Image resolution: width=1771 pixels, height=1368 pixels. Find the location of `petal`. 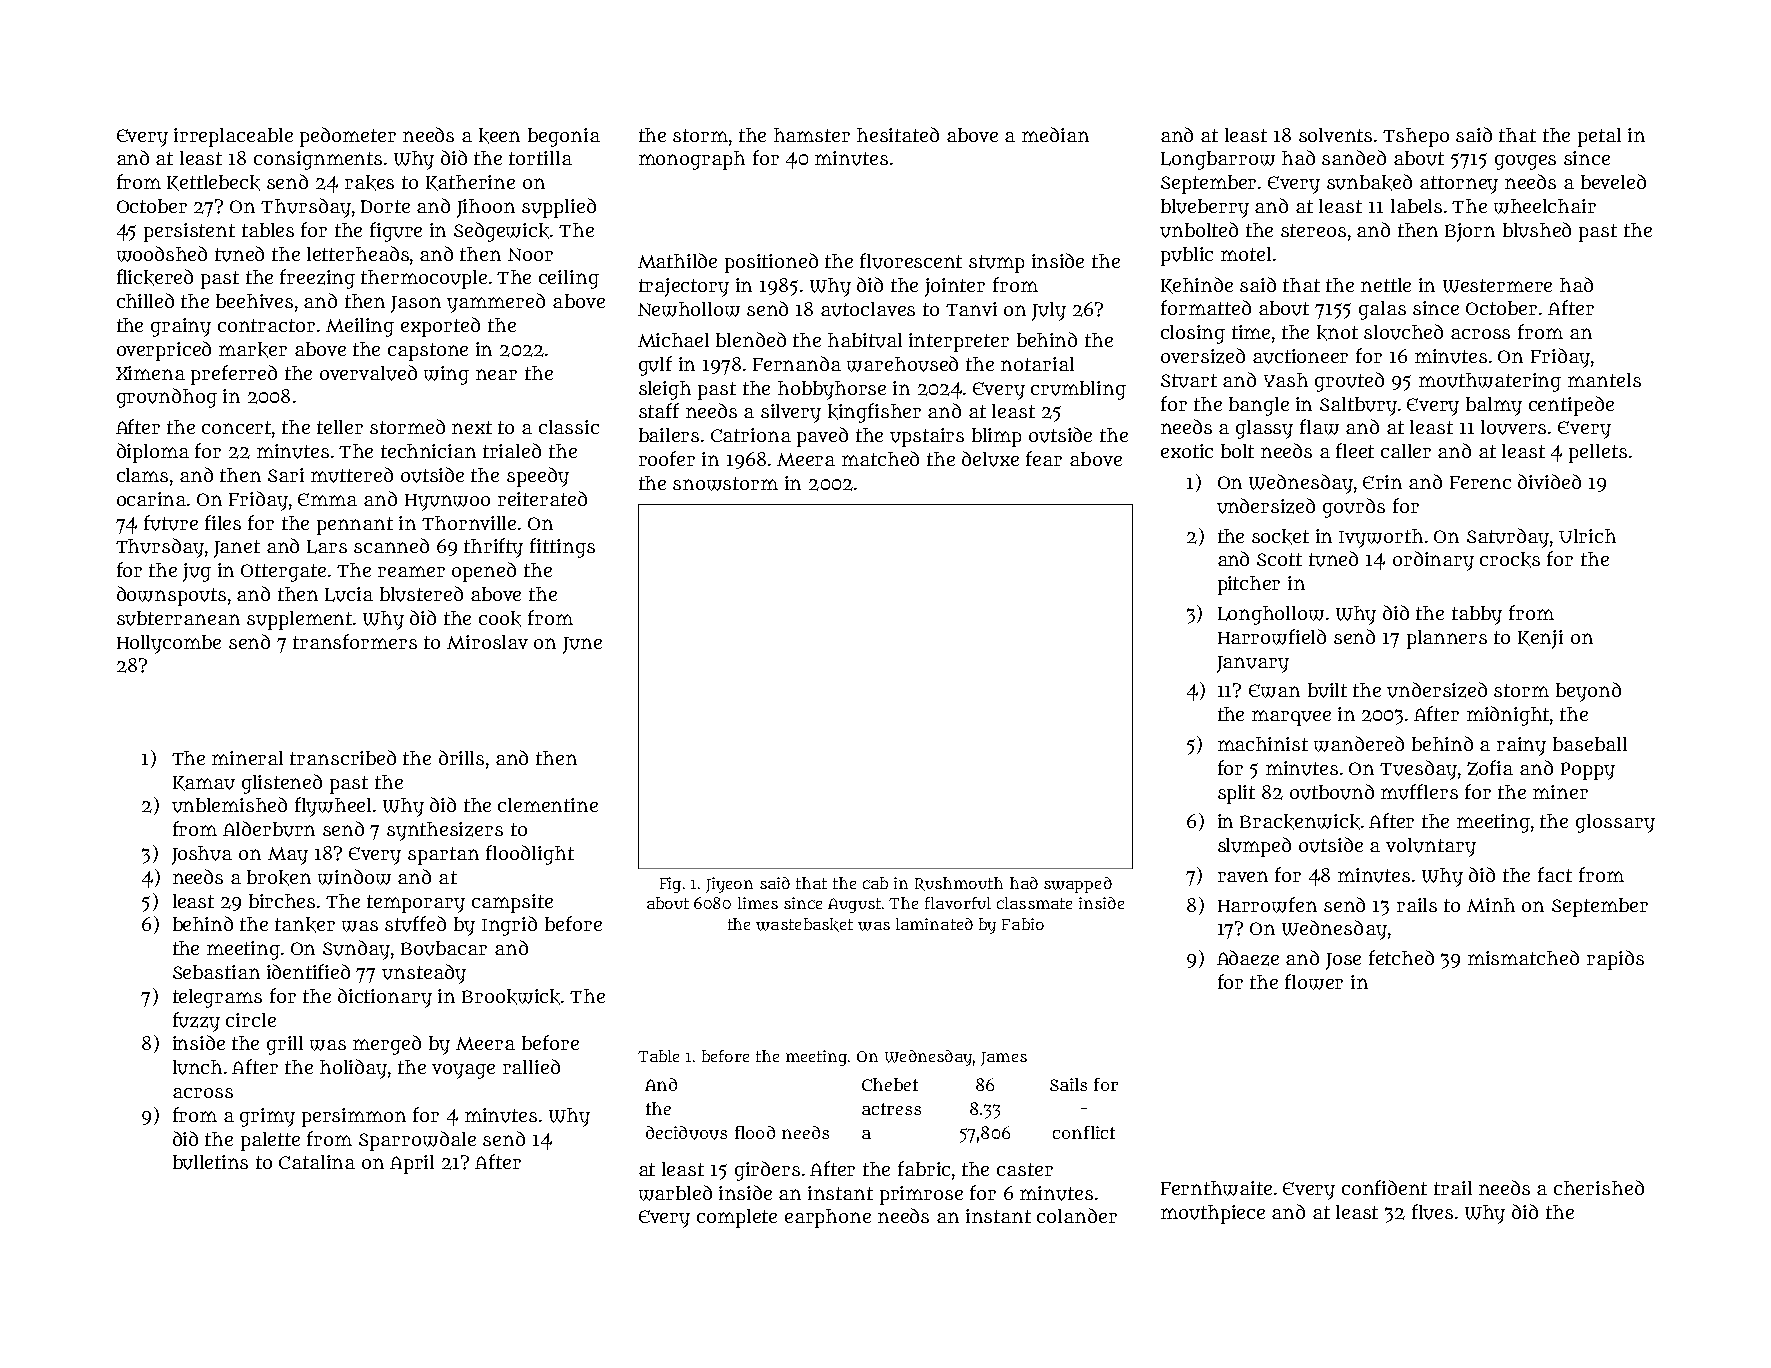

petal is located at coordinates (1599, 137).
